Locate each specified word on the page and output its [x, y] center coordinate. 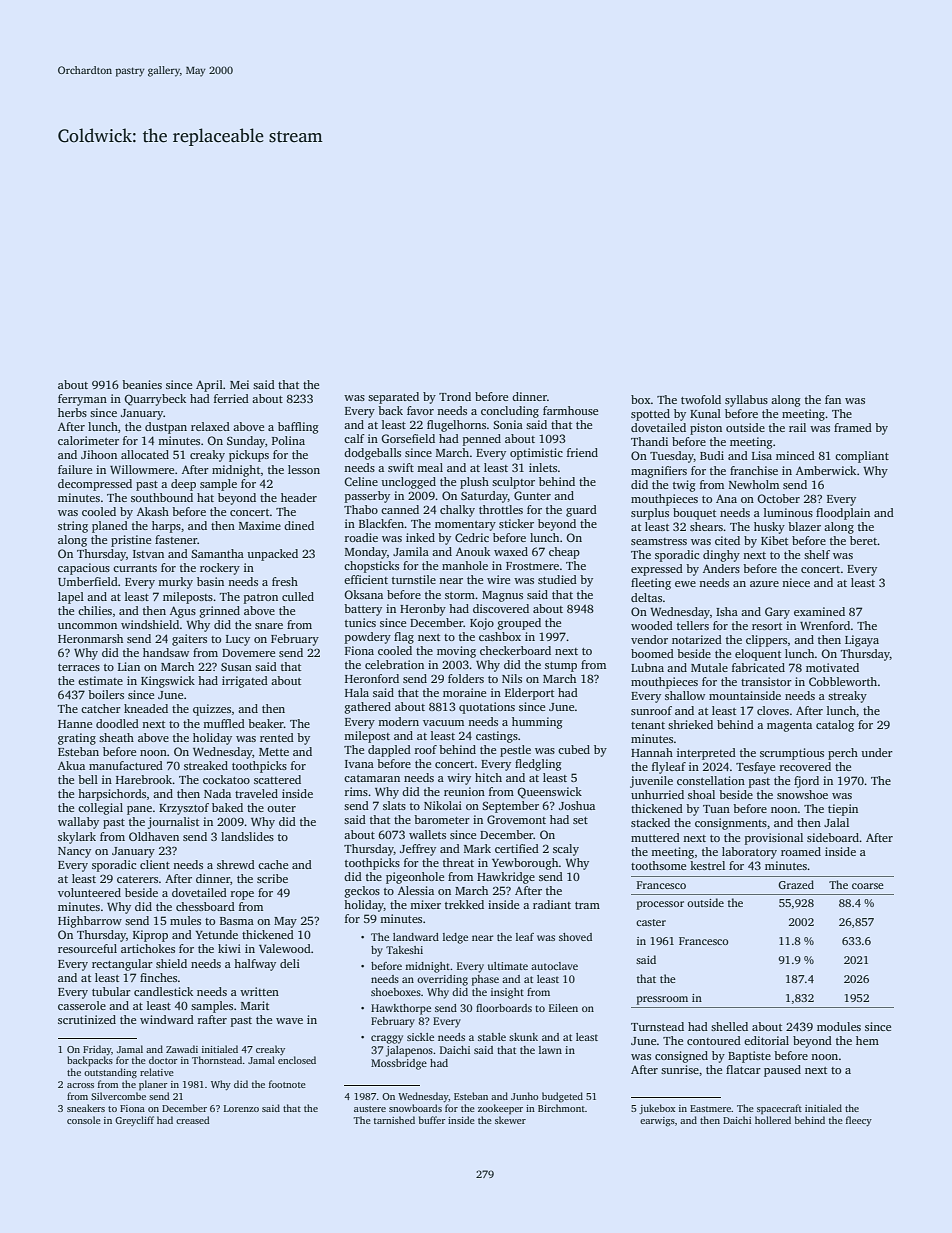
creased [193, 1120]
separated [393, 398]
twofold [701, 399]
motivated [832, 667]
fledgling [538, 765]
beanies [142, 384]
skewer [510, 1120]
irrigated [245, 682]
